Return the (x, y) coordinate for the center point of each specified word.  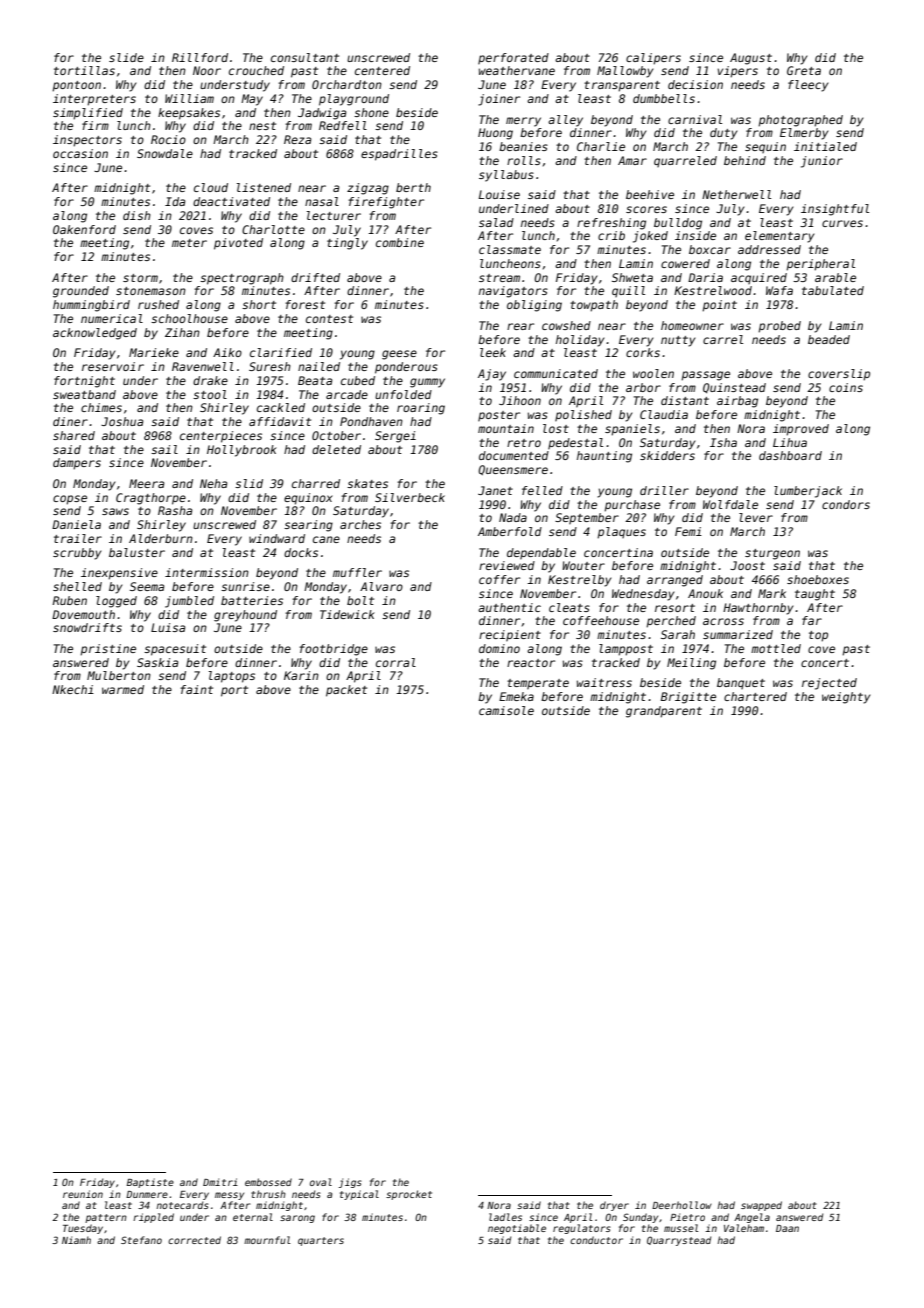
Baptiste (150, 1183)
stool (210, 394)
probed (779, 327)
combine (400, 242)
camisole (506, 710)
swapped (761, 1206)
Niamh (76, 1240)
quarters (321, 1241)
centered (382, 70)
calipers (653, 59)
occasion (80, 153)
